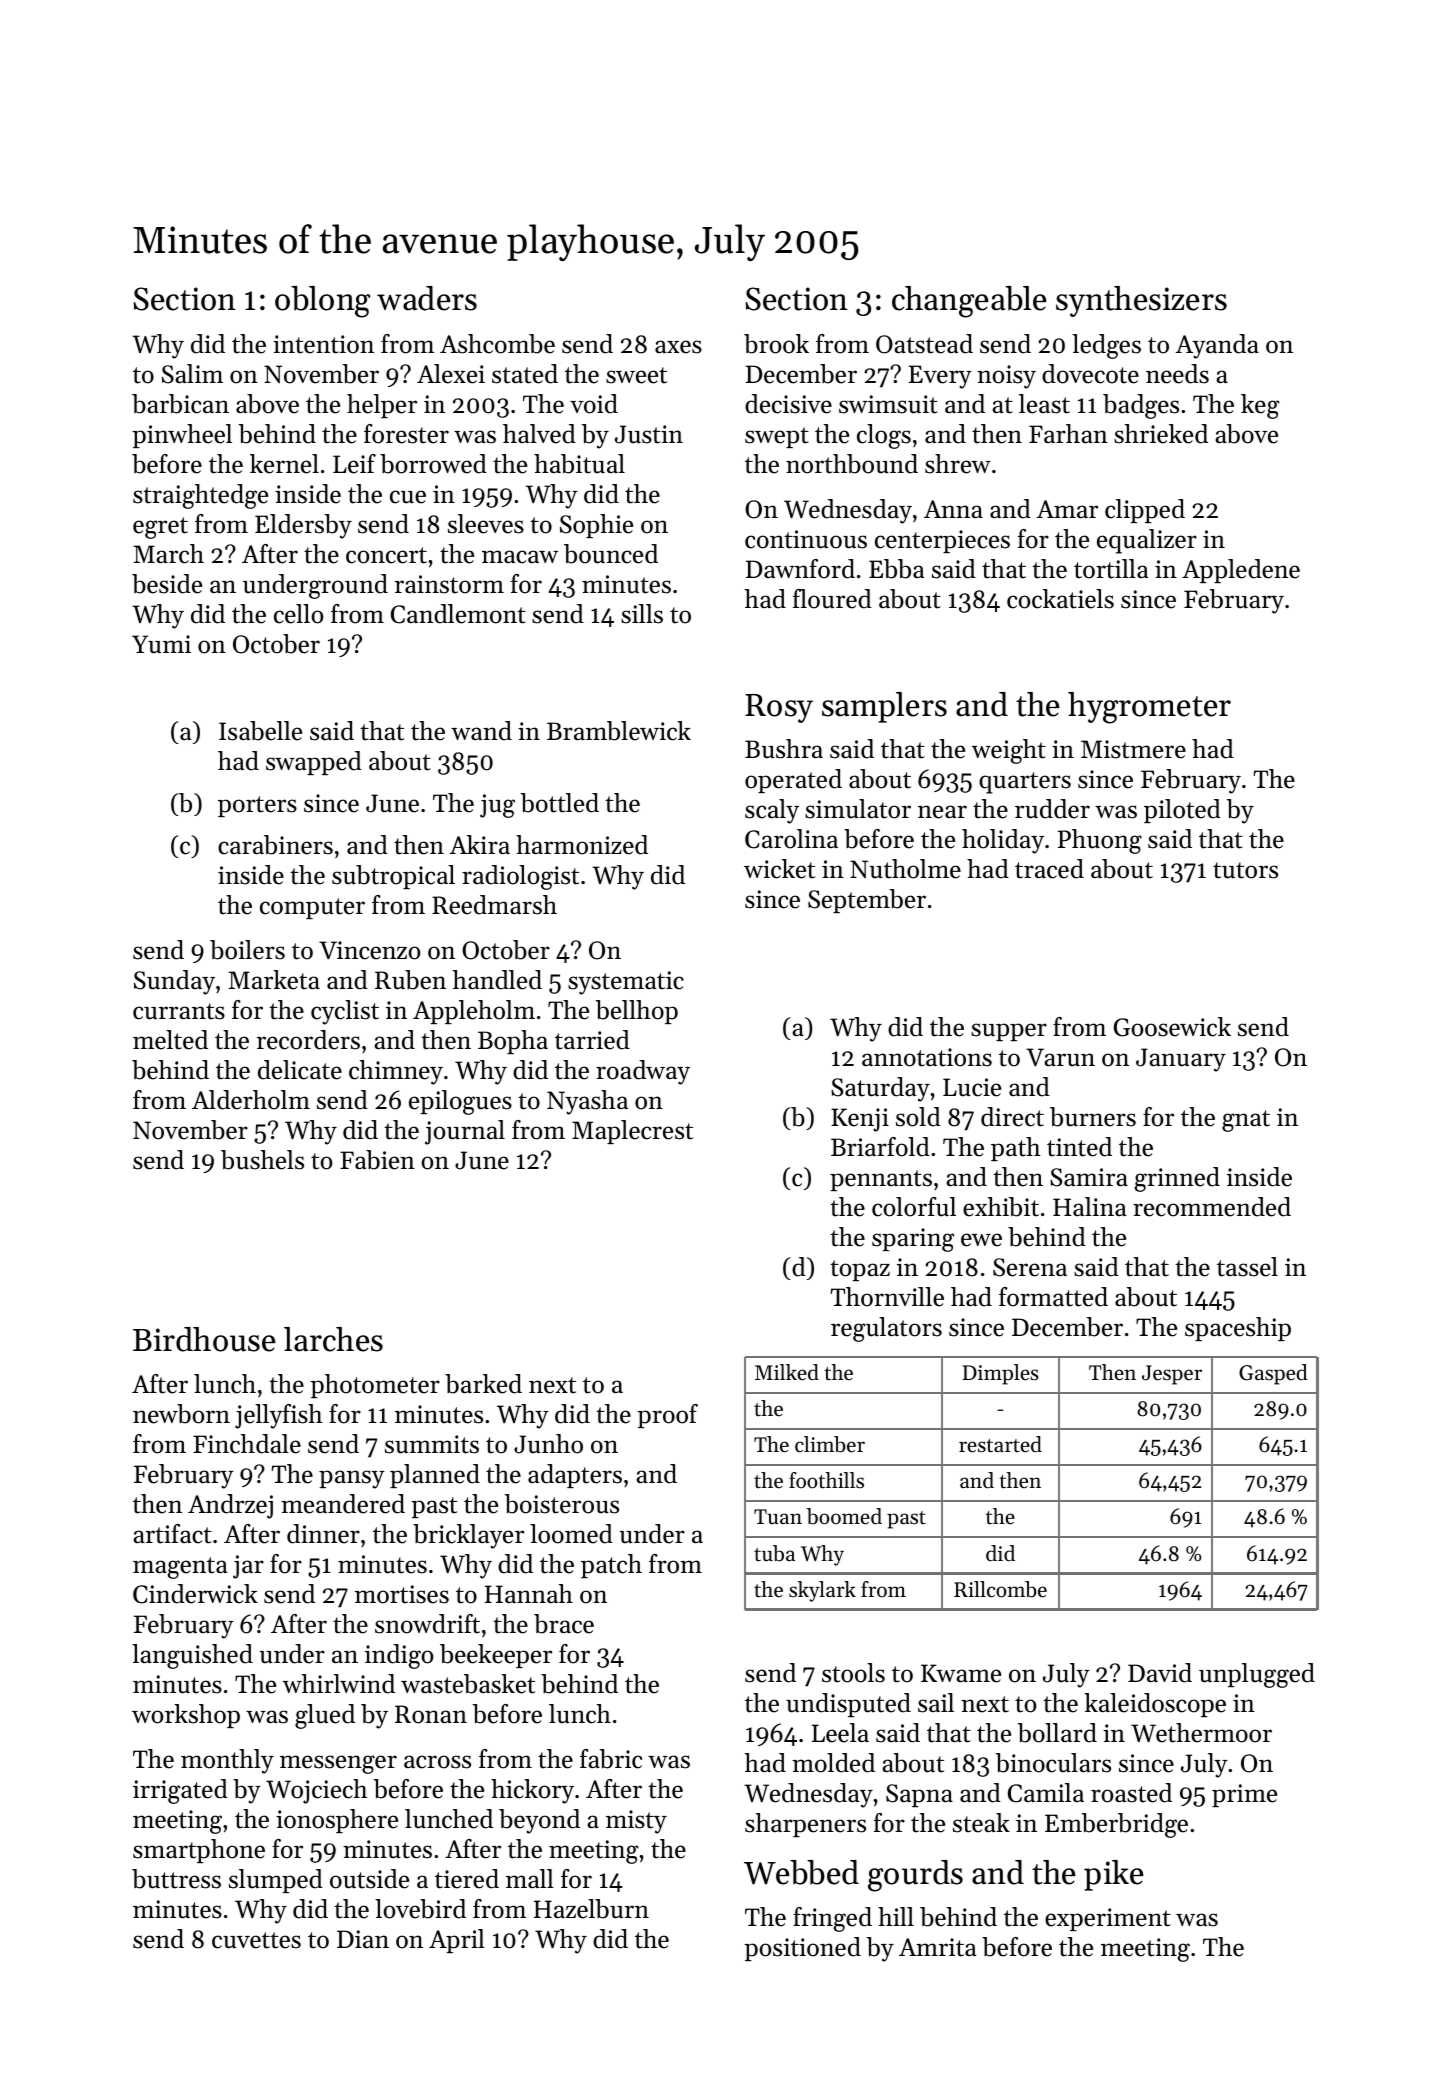 The width and height of the image is (1450, 2100). What do you see at coordinates (779, 869) in the image?
I see `wicket` at bounding box center [779, 869].
